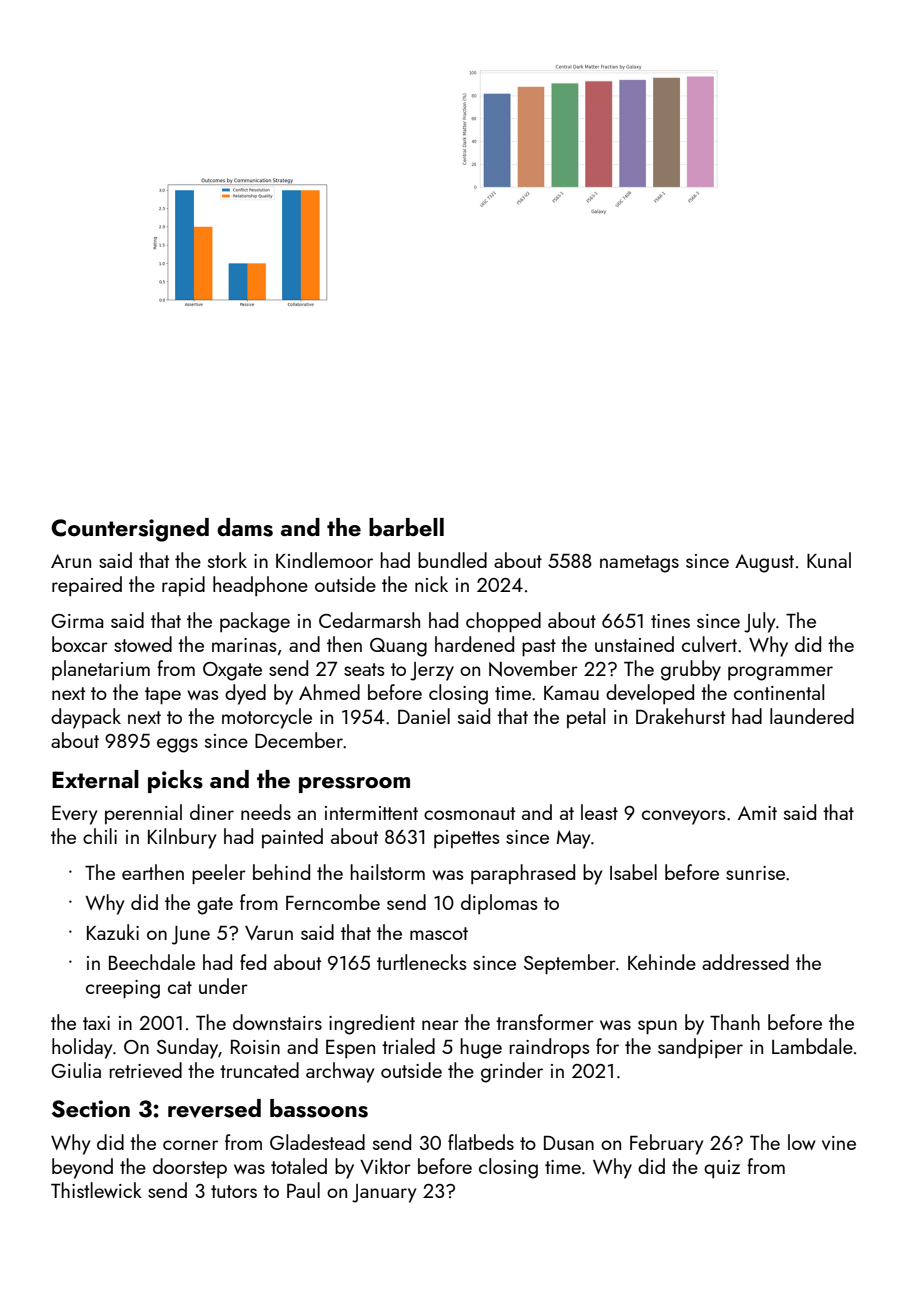  I want to click on tutors, so click(234, 1191).
